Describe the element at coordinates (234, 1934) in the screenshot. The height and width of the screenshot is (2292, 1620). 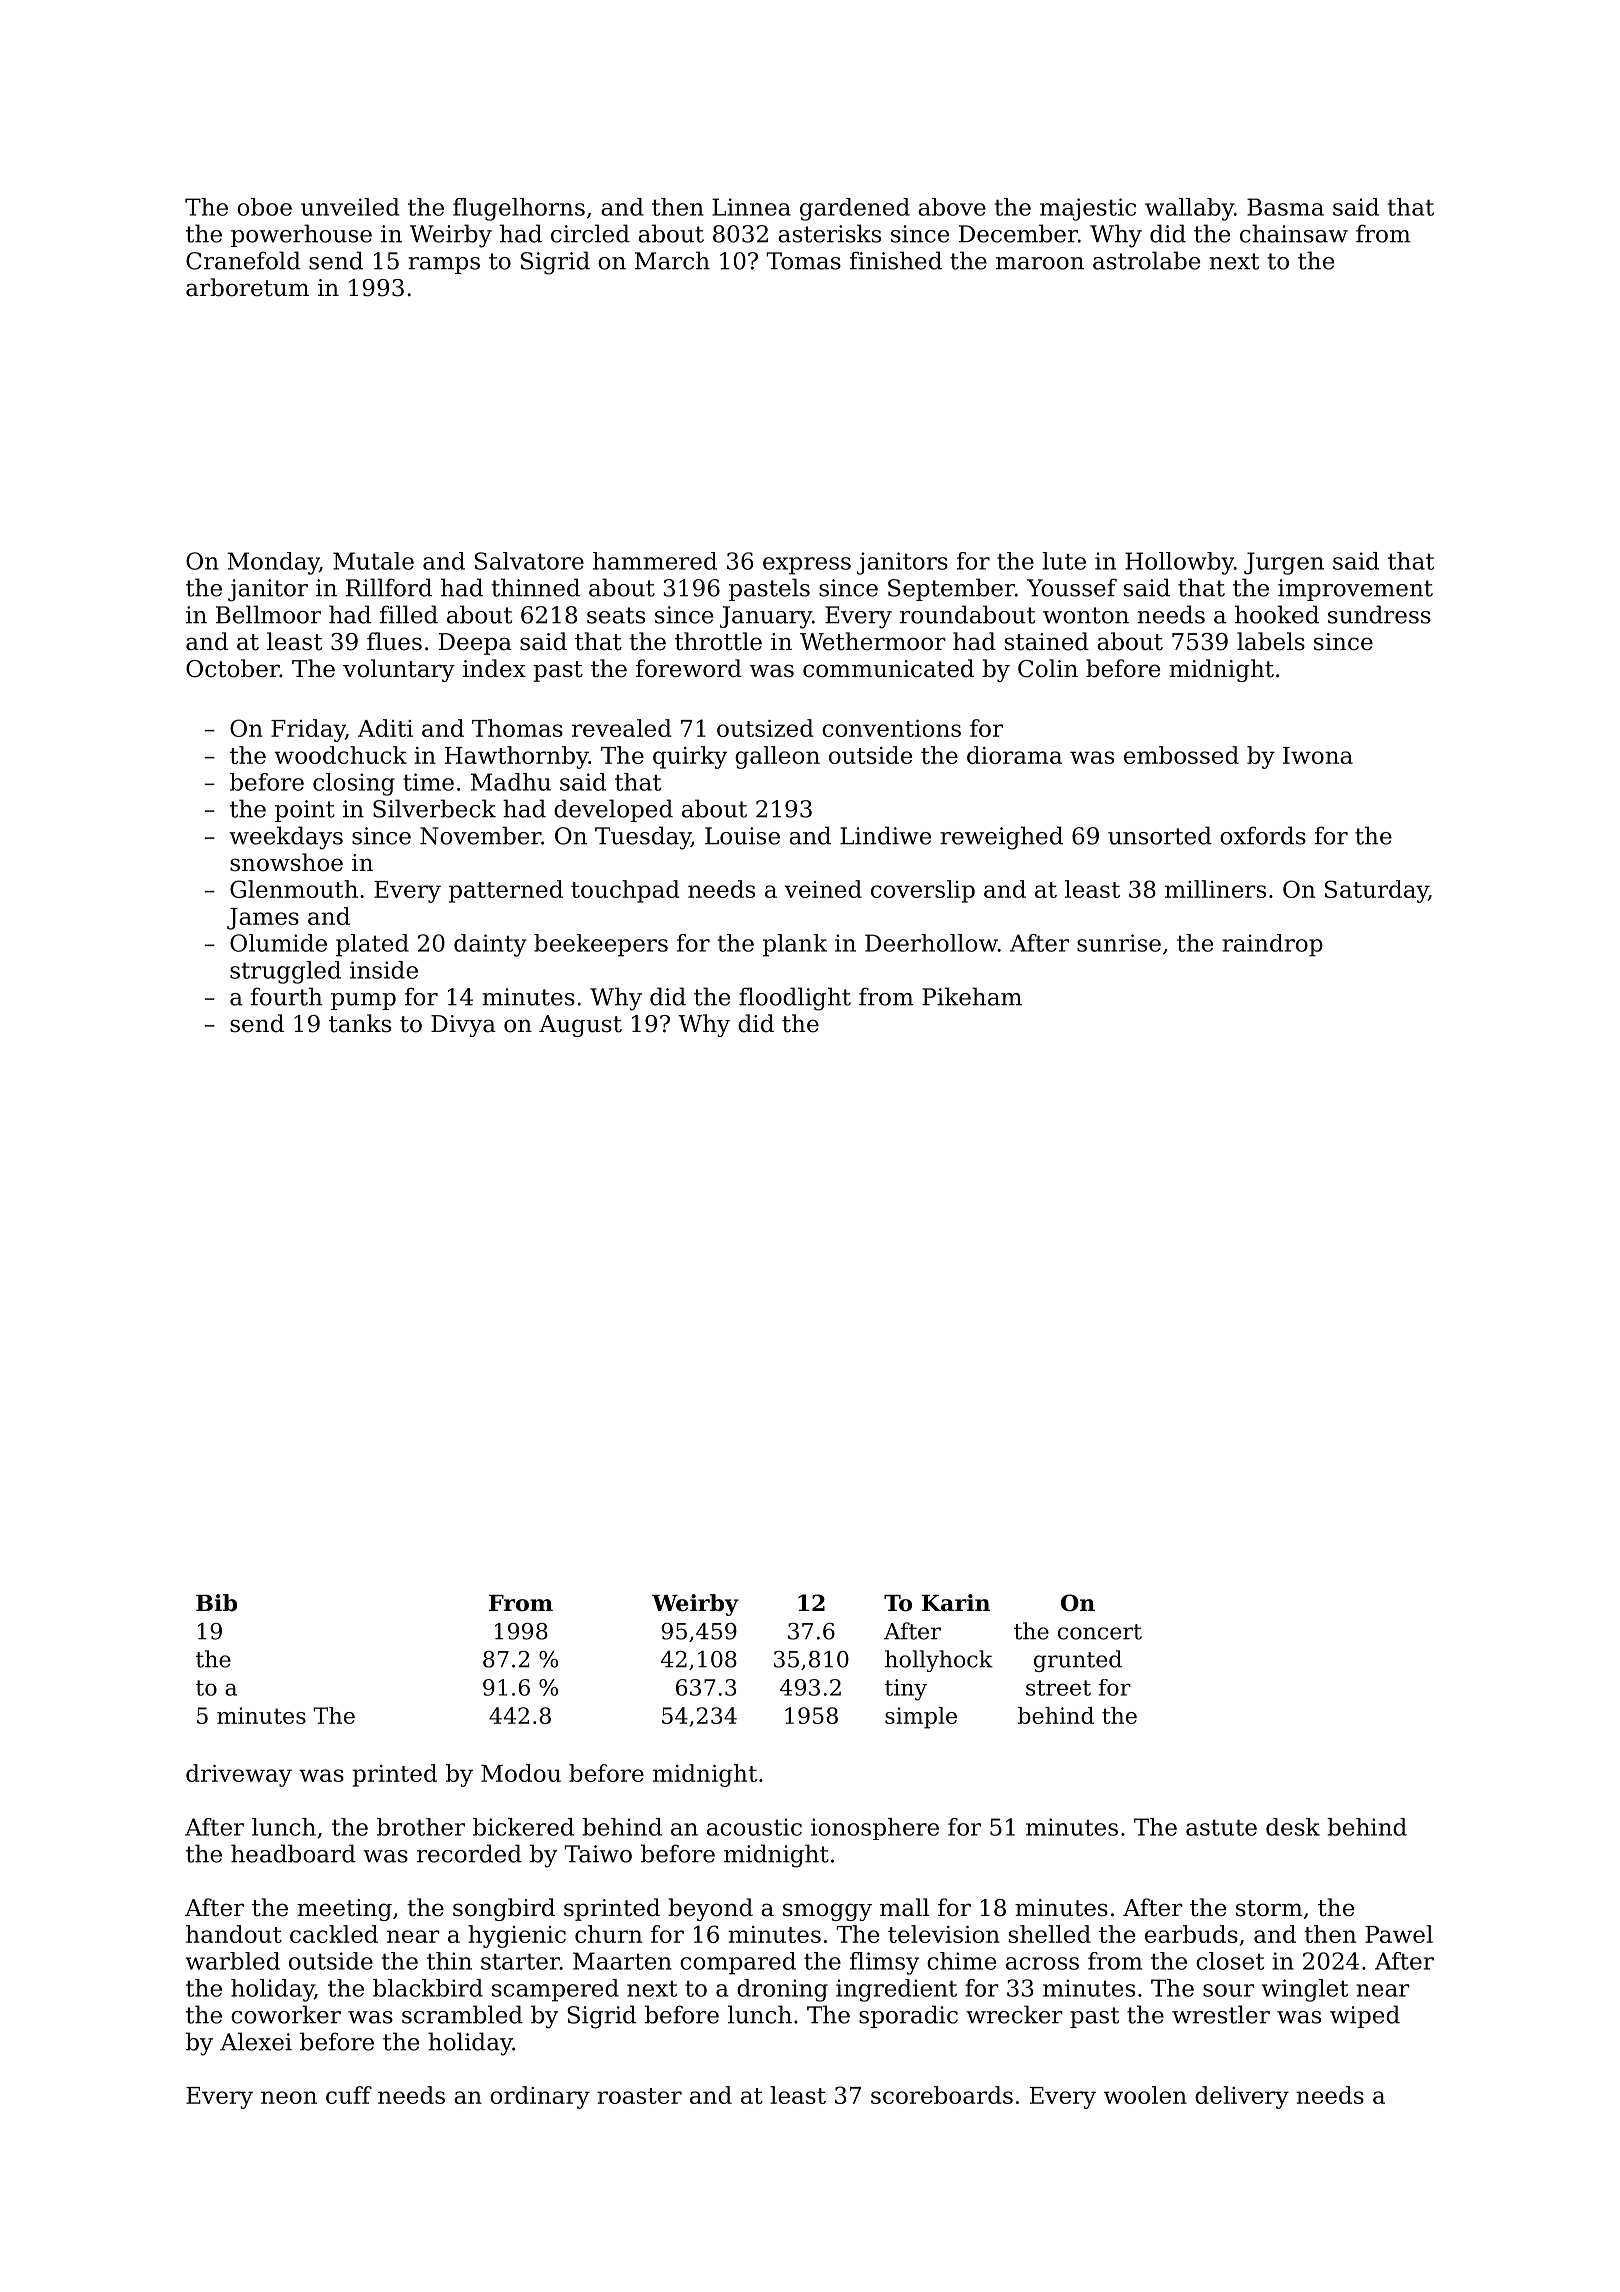
I see `handout` at that location.
